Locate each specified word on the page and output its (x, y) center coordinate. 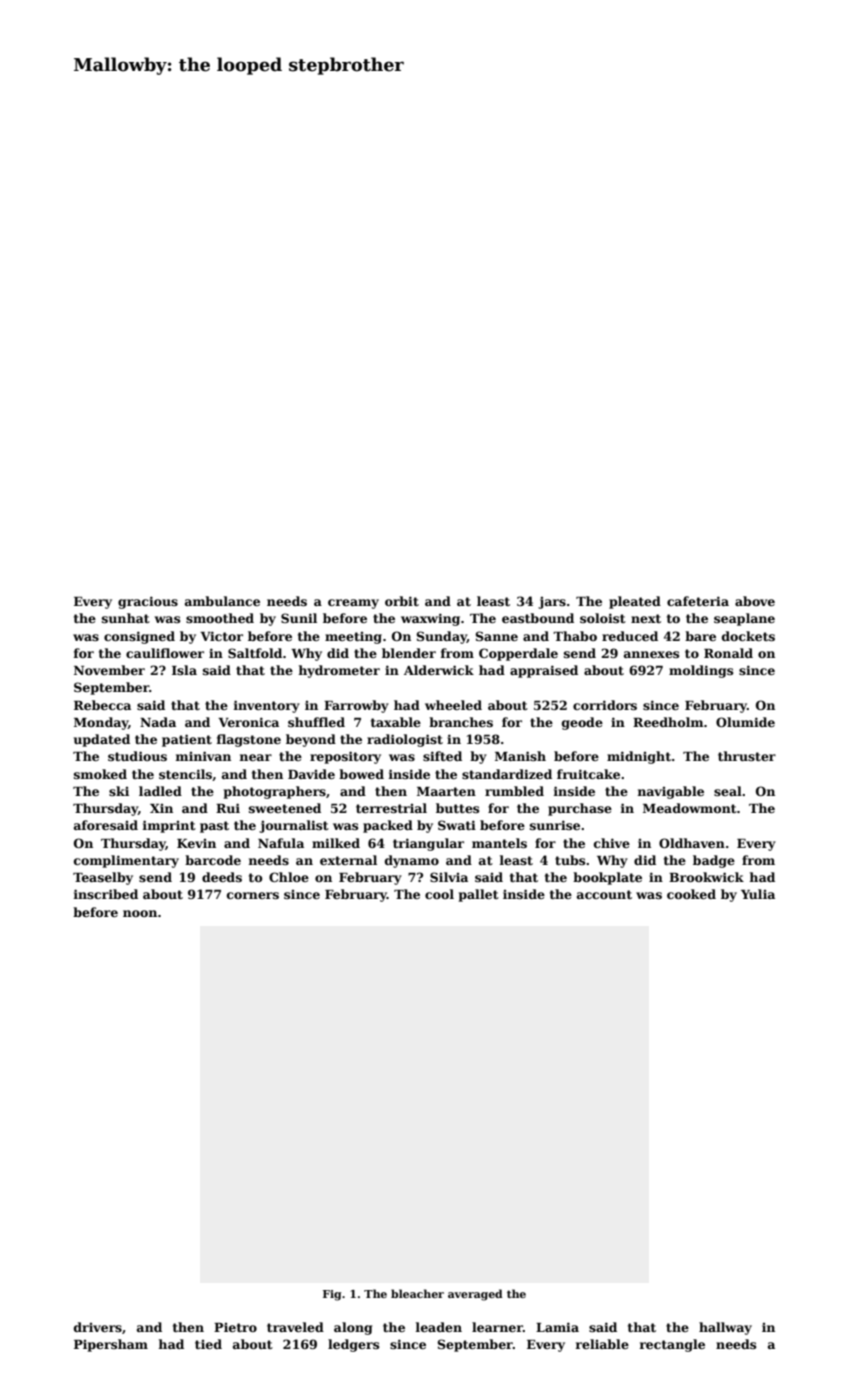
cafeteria (698, 601)
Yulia (758, 894)
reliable (602, 1344)
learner (497, 1327)
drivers (98, 1327)
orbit (402, 601)
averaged (475, 1295)
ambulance (222, 601)
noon (140, 913)
